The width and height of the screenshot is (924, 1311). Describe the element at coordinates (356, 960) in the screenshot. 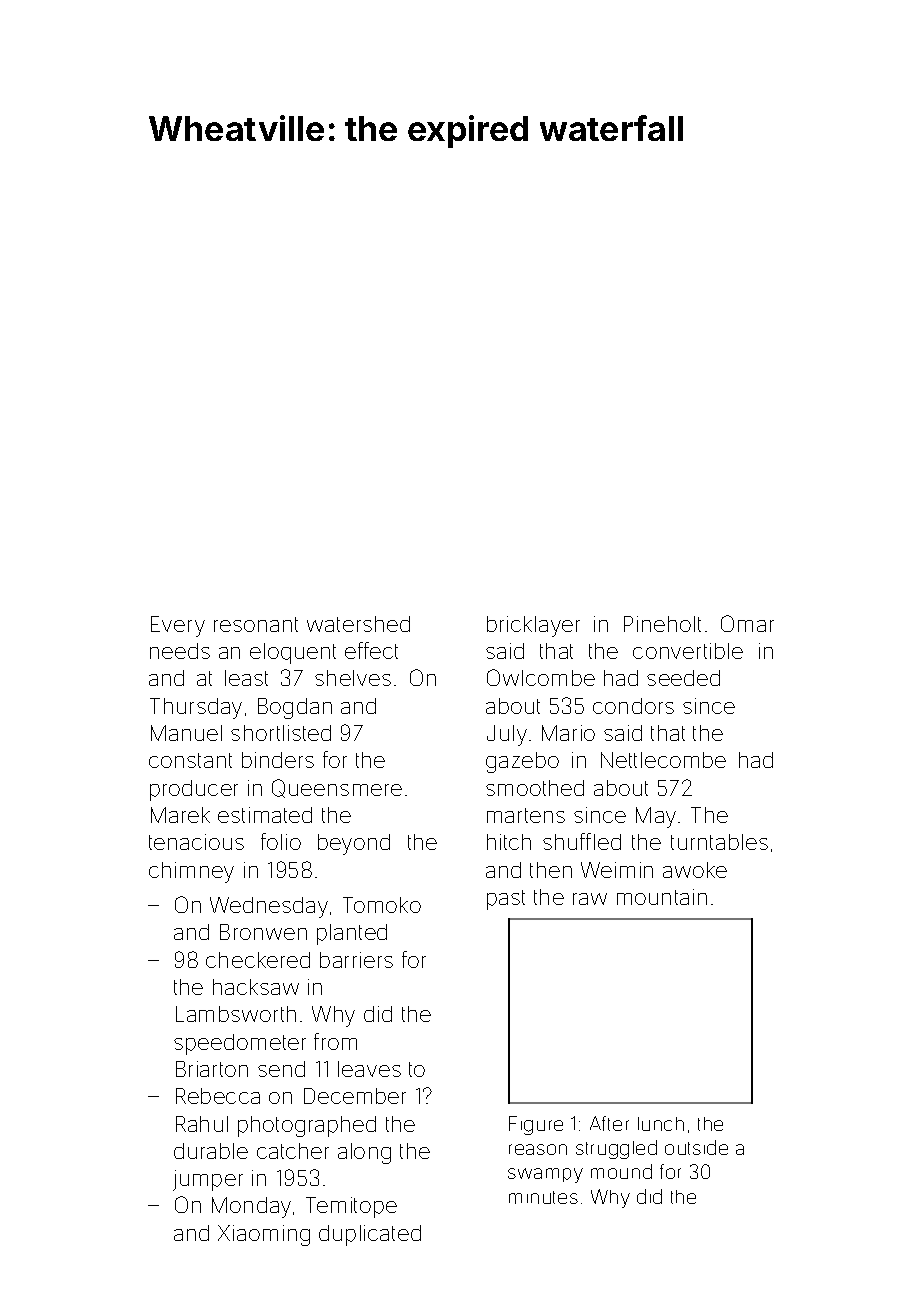

I see `barriers` at that location.
